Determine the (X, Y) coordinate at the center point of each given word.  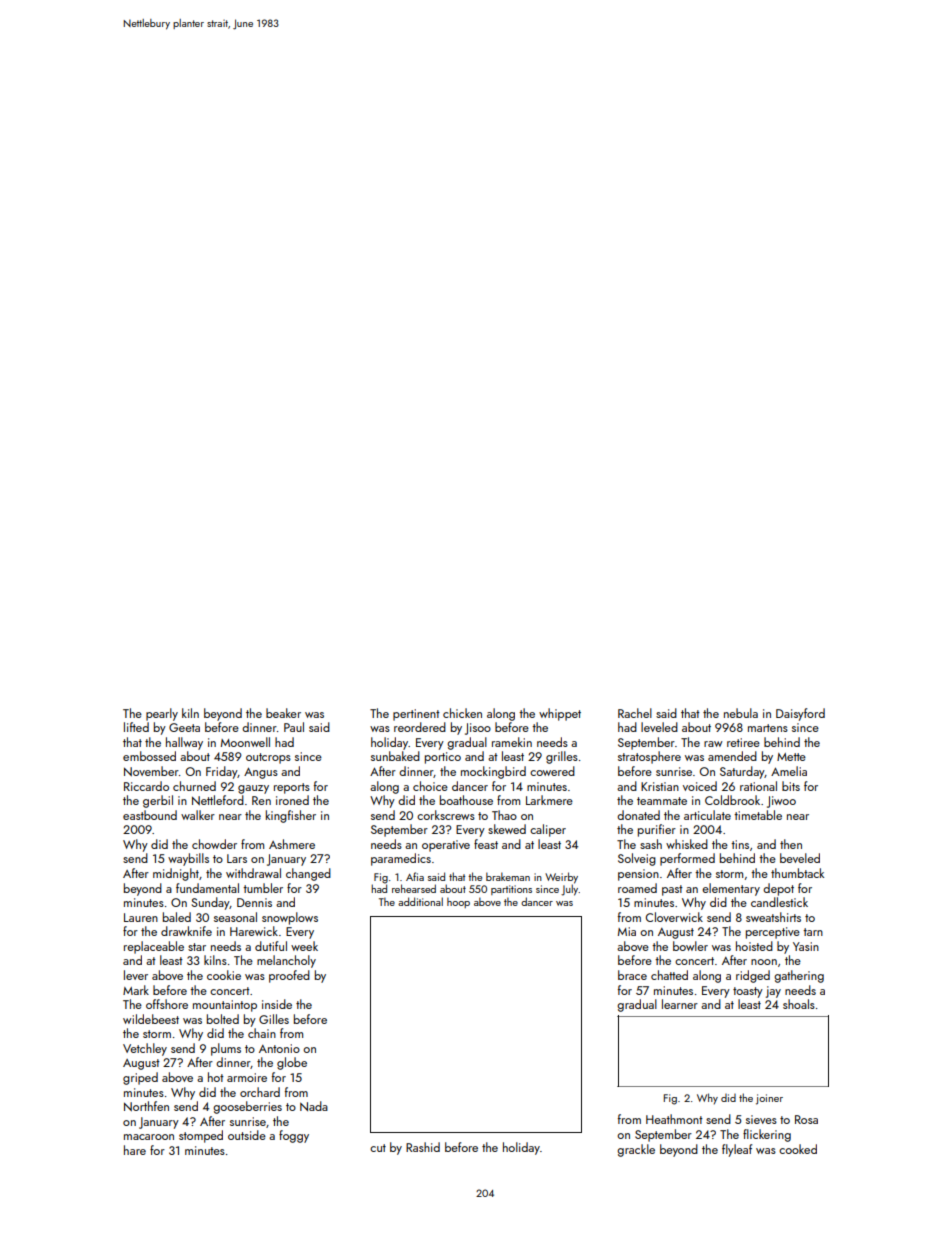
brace (632, 975)
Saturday (742, 772)
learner (680, 1004)
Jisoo (478, 729)
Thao (504, 815)
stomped (201, 1136)
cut (378, 1148)
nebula (741, 713)
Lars (237, 858)
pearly (162, 714)
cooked (798, 1149)
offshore (167, 1004)
